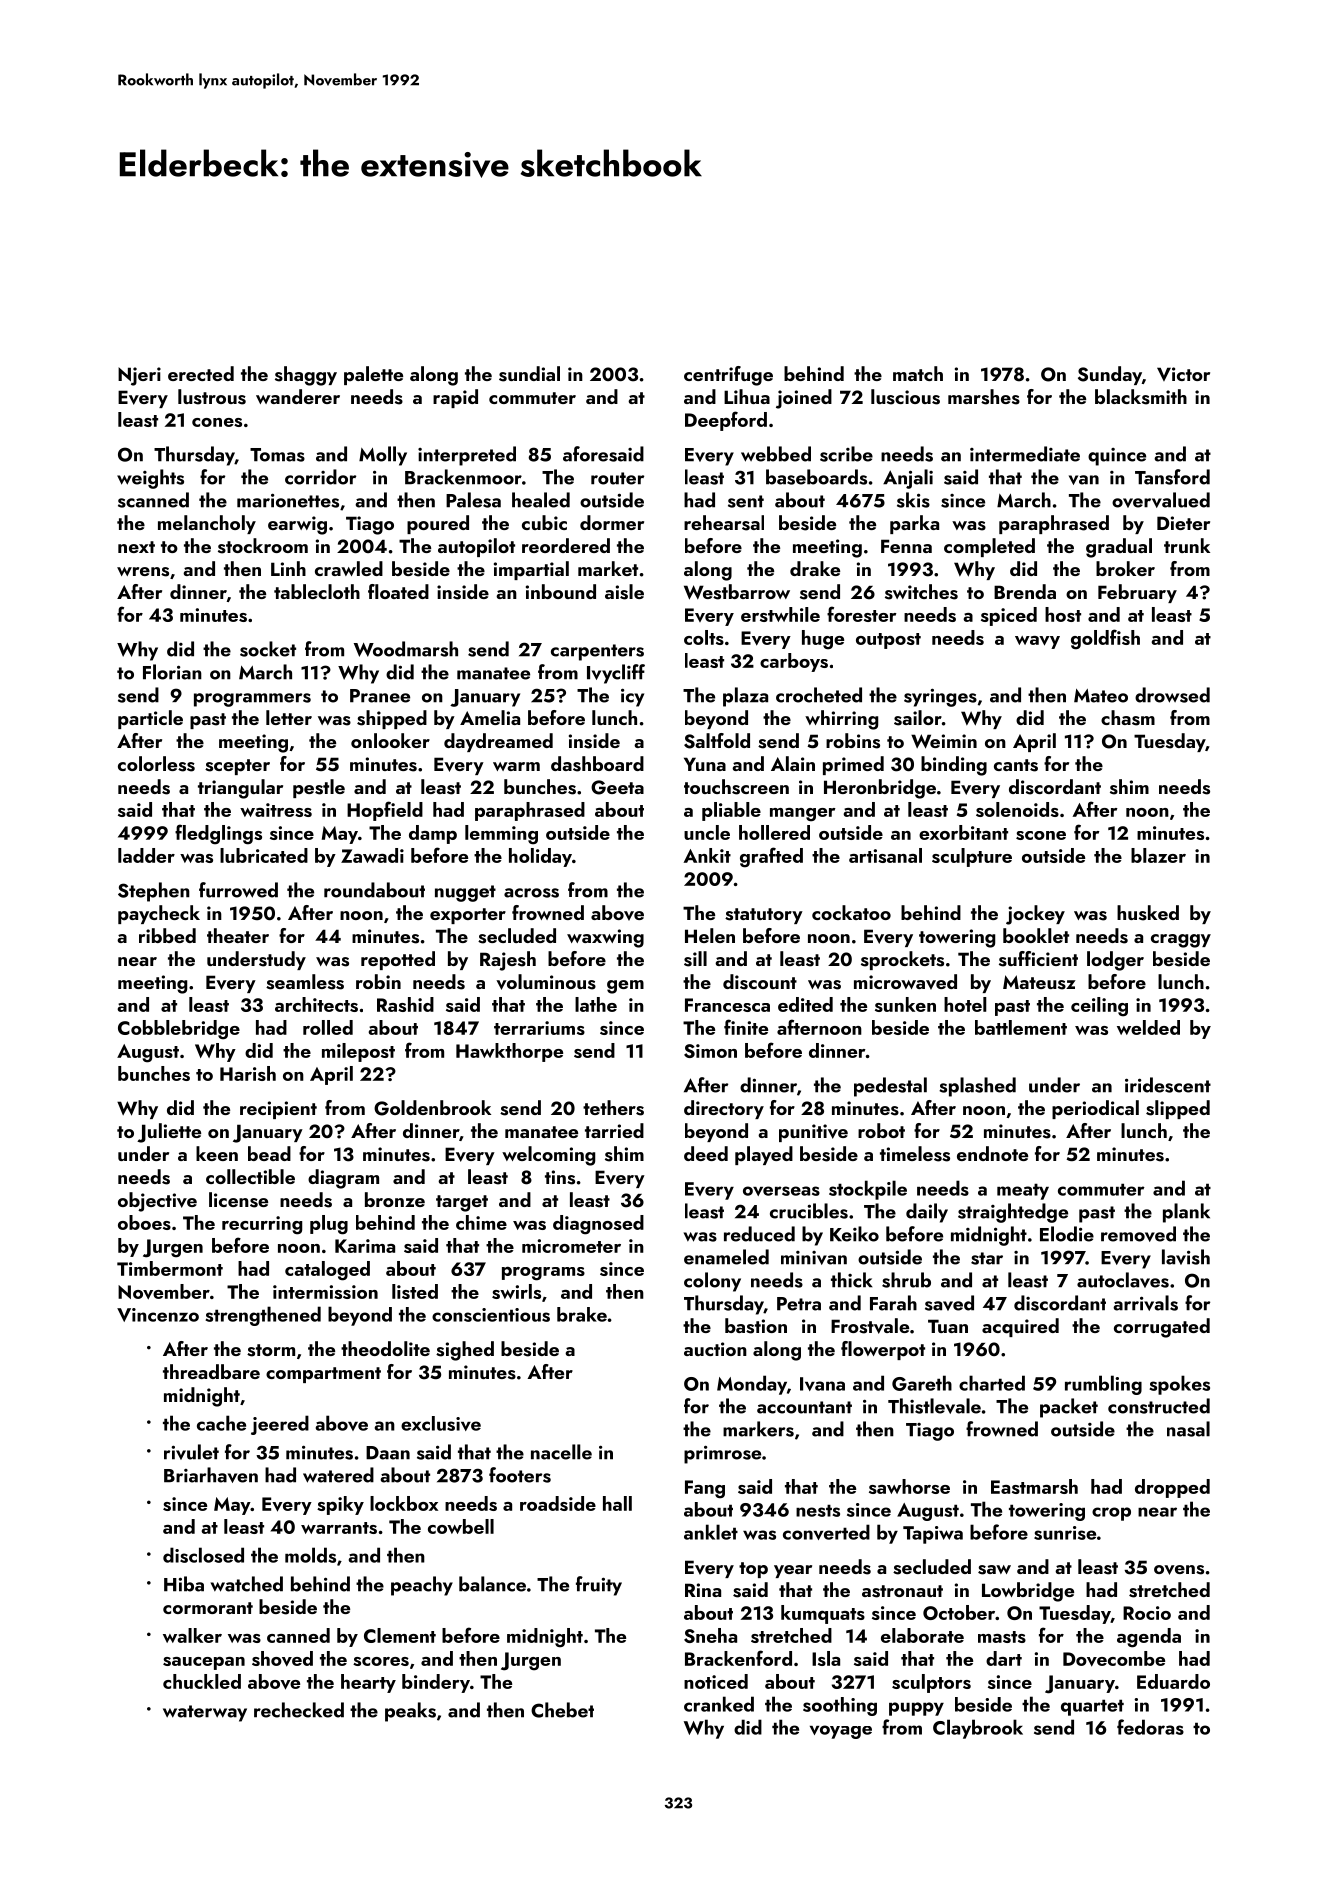  What do you see at coordinates (918, 373) in the image?
I see `match` at bounding box center [918, 373].
